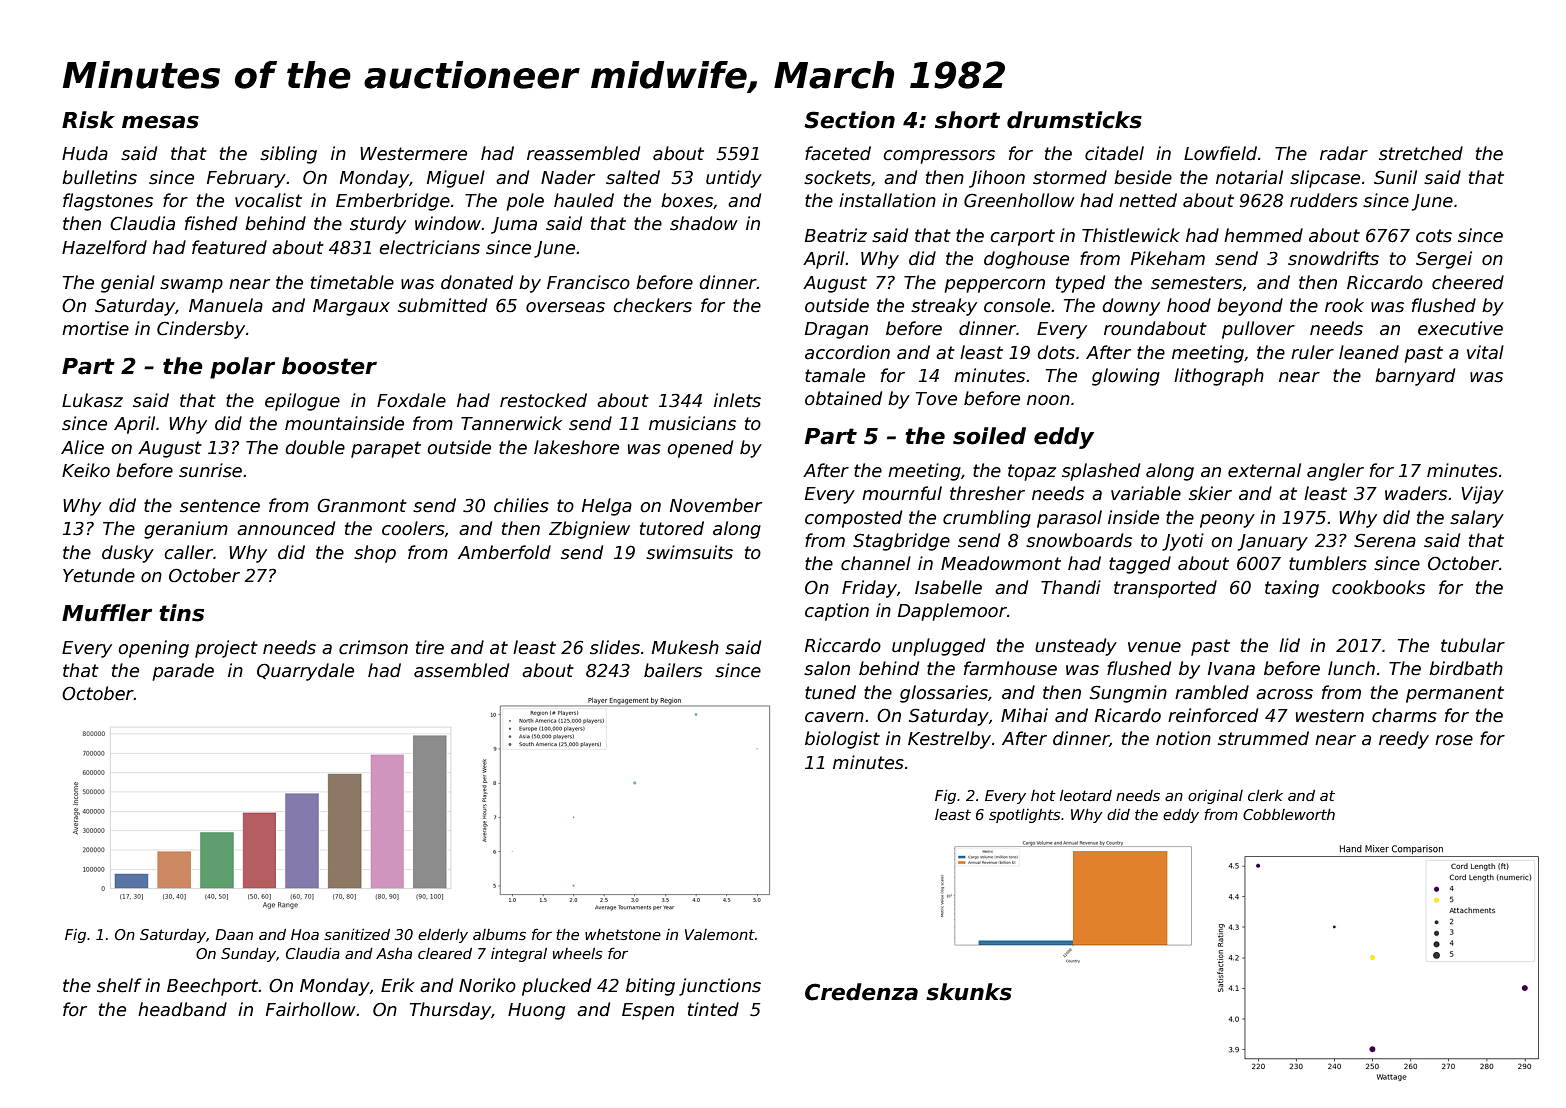  What do you see at coordinates (499, 934) in the document?
I see `albums` at bounding box center [499, 934].
